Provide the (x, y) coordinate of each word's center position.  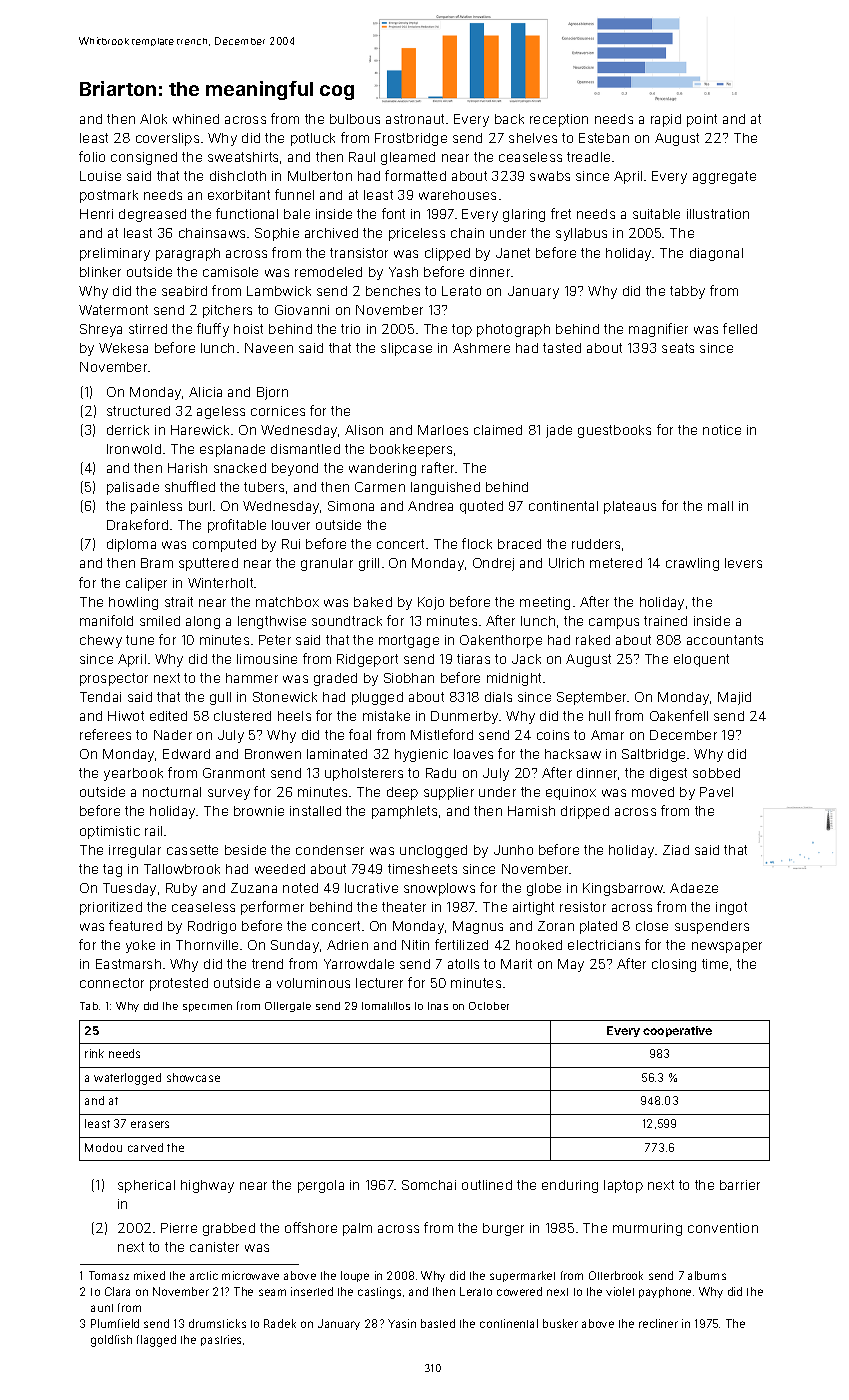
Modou (103, 1147)
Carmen (380, 487)
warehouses (457, 195)
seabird (184, 291)
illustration (718, 214)
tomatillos (386, 1006)
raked (593, 640)
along (203, 622)
